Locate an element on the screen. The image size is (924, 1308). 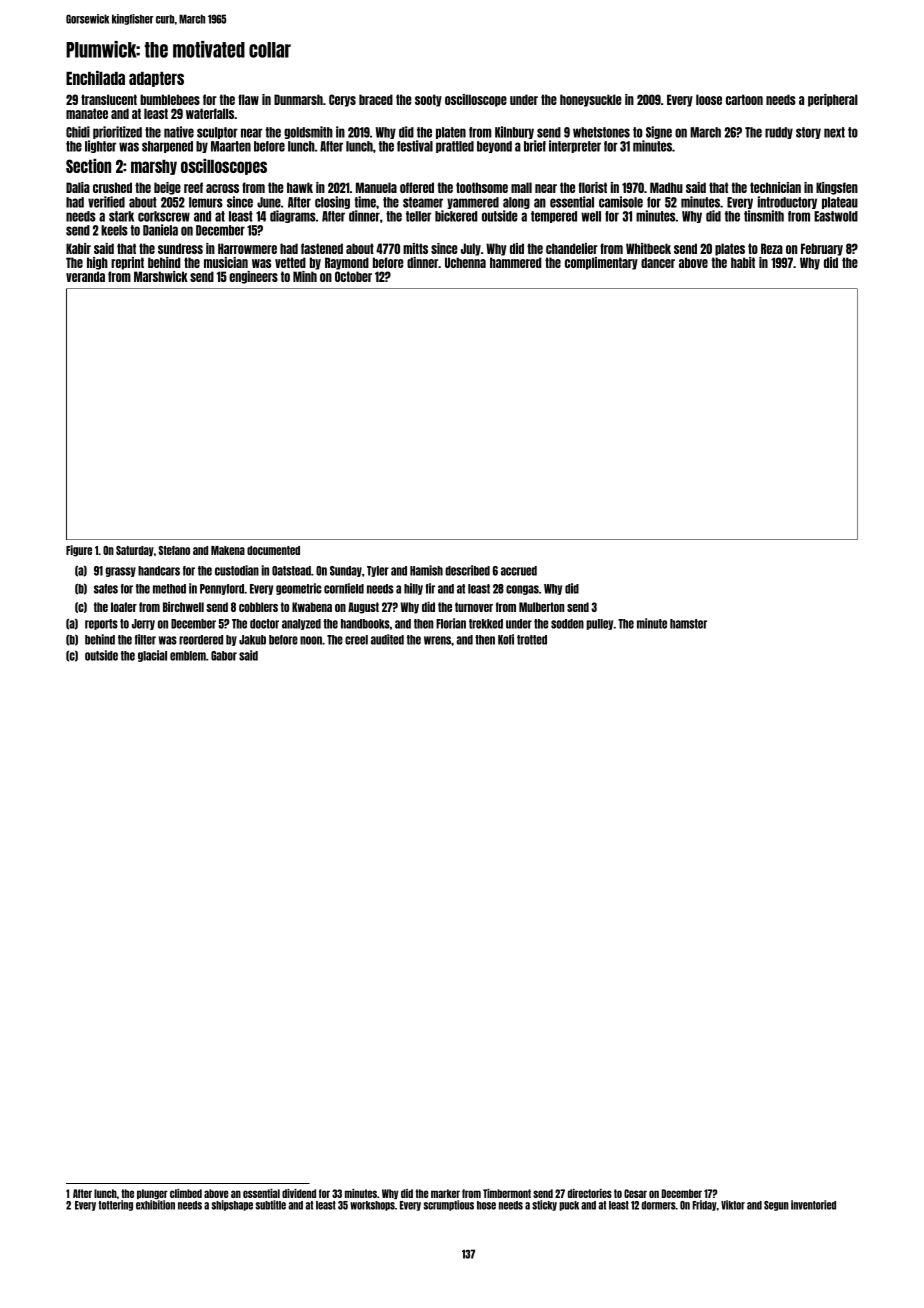
accrued is located at coordinates (519, 571).
